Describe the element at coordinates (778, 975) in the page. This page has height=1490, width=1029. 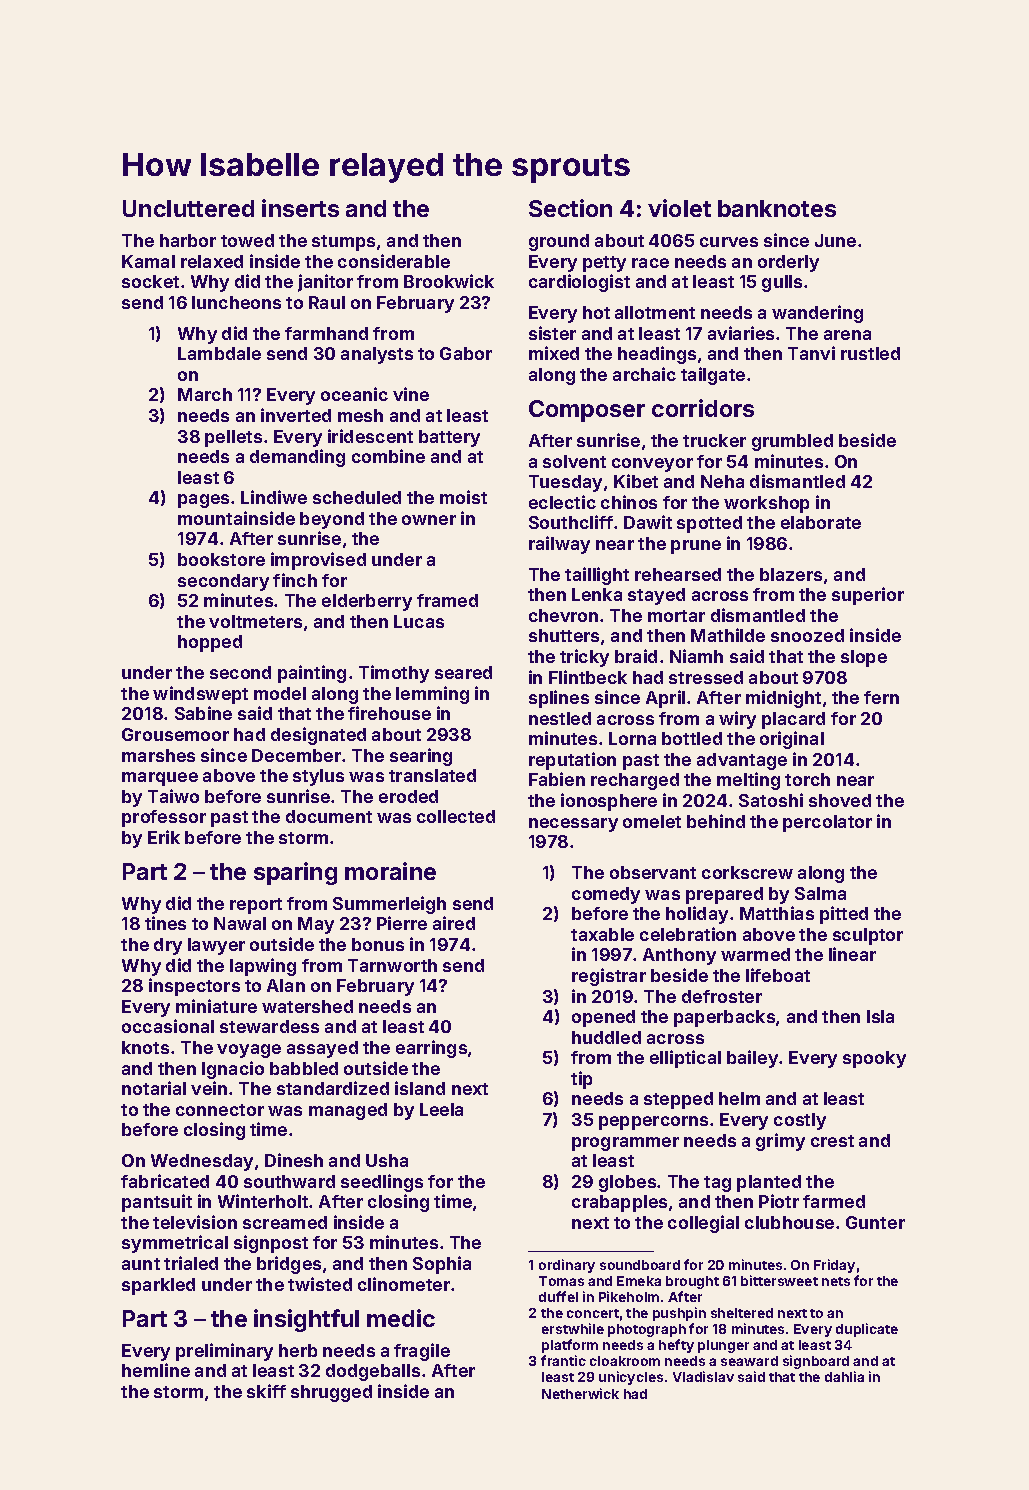
I see `lifeboat` at that location.
